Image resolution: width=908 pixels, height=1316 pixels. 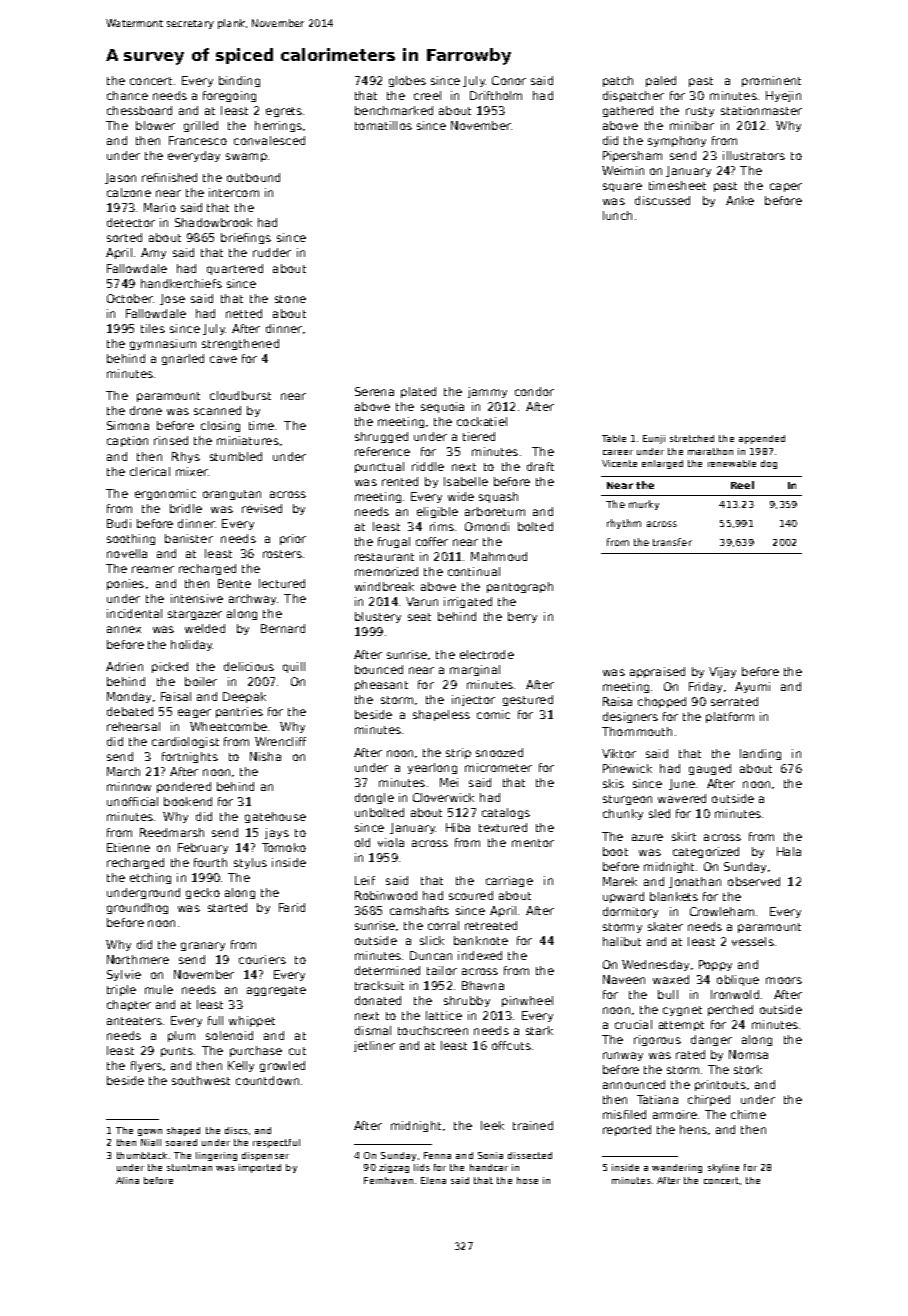 What do you see at coordinates (407, 81) in the image?
I see `globes` at bounding box center [407, 81].
